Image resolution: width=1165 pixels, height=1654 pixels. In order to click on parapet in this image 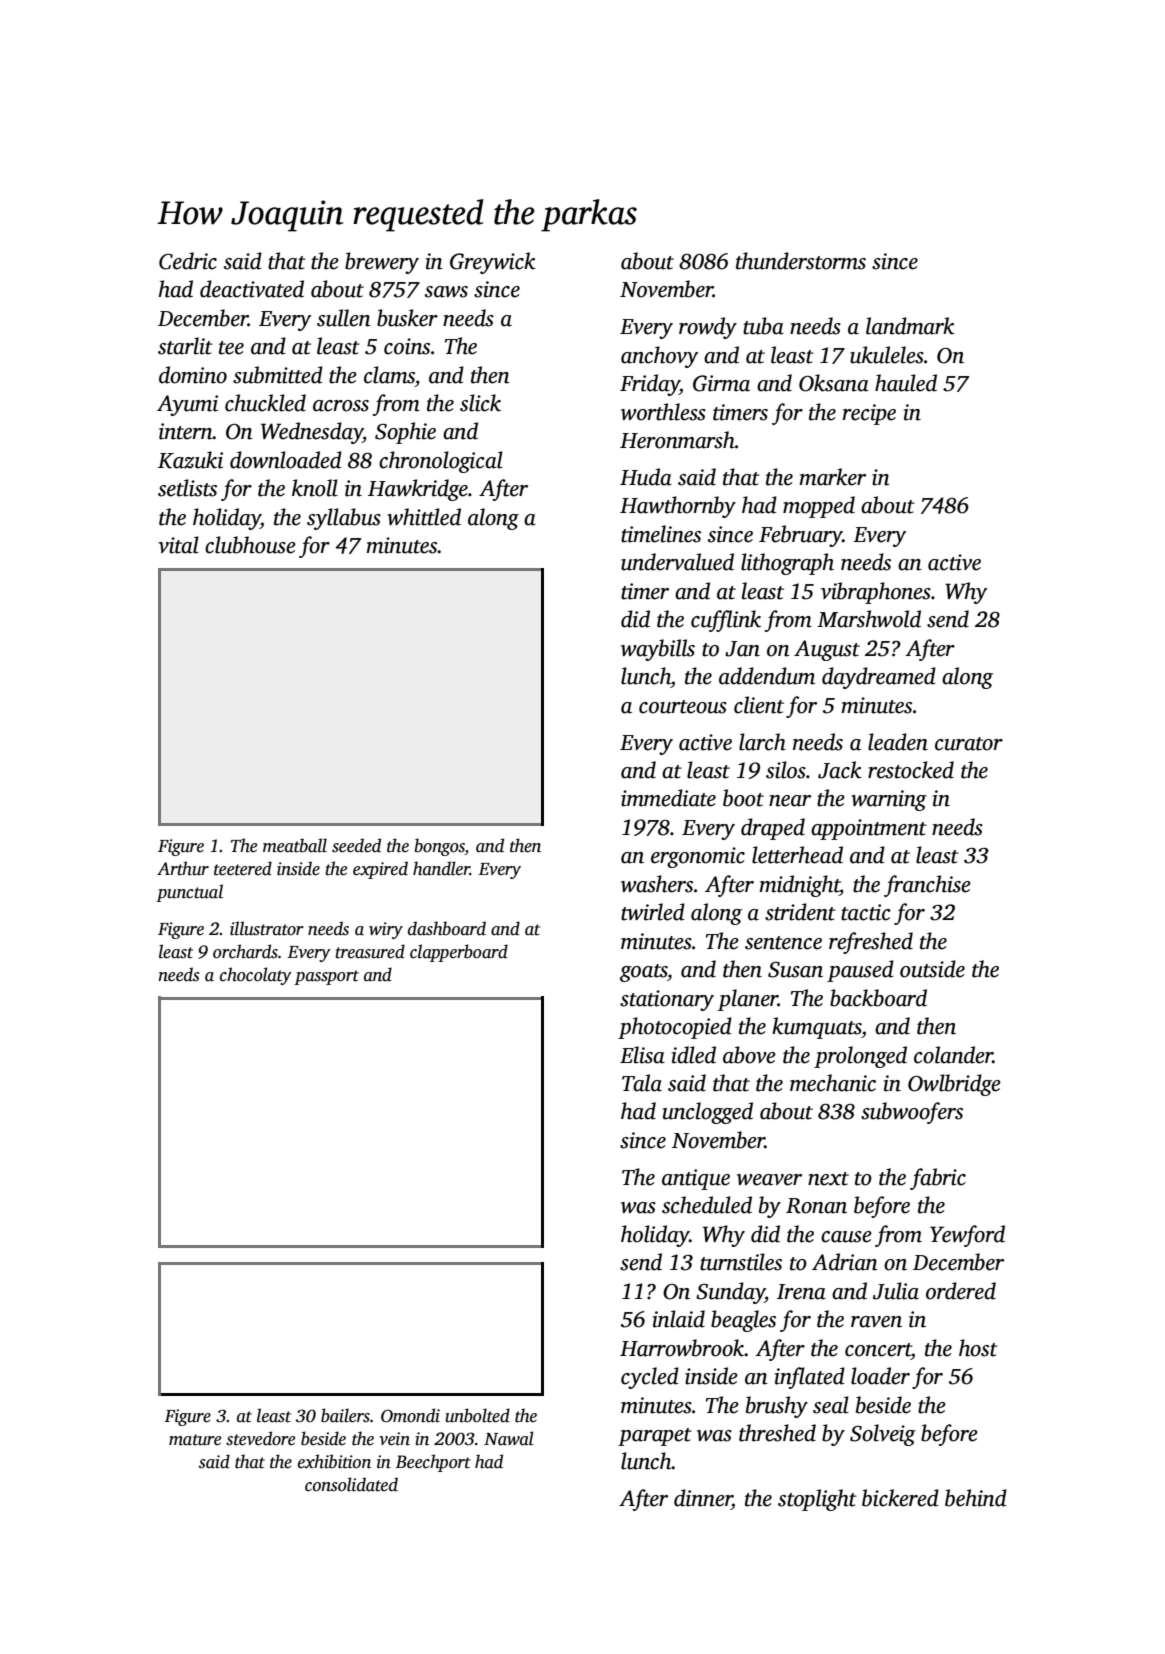, I will do `click(655, 1437)`.
